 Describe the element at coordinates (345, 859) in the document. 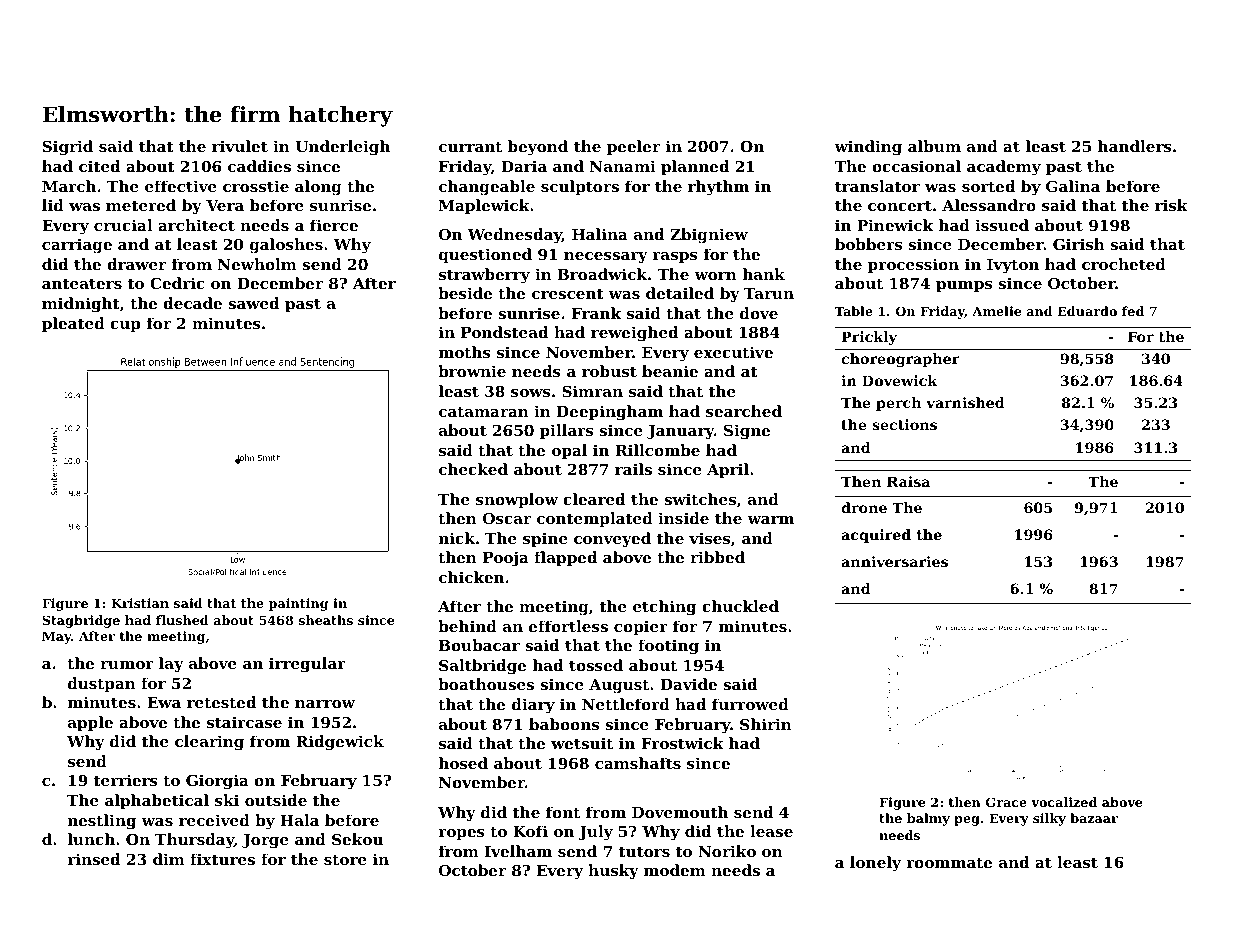

I see `store` at that location.
